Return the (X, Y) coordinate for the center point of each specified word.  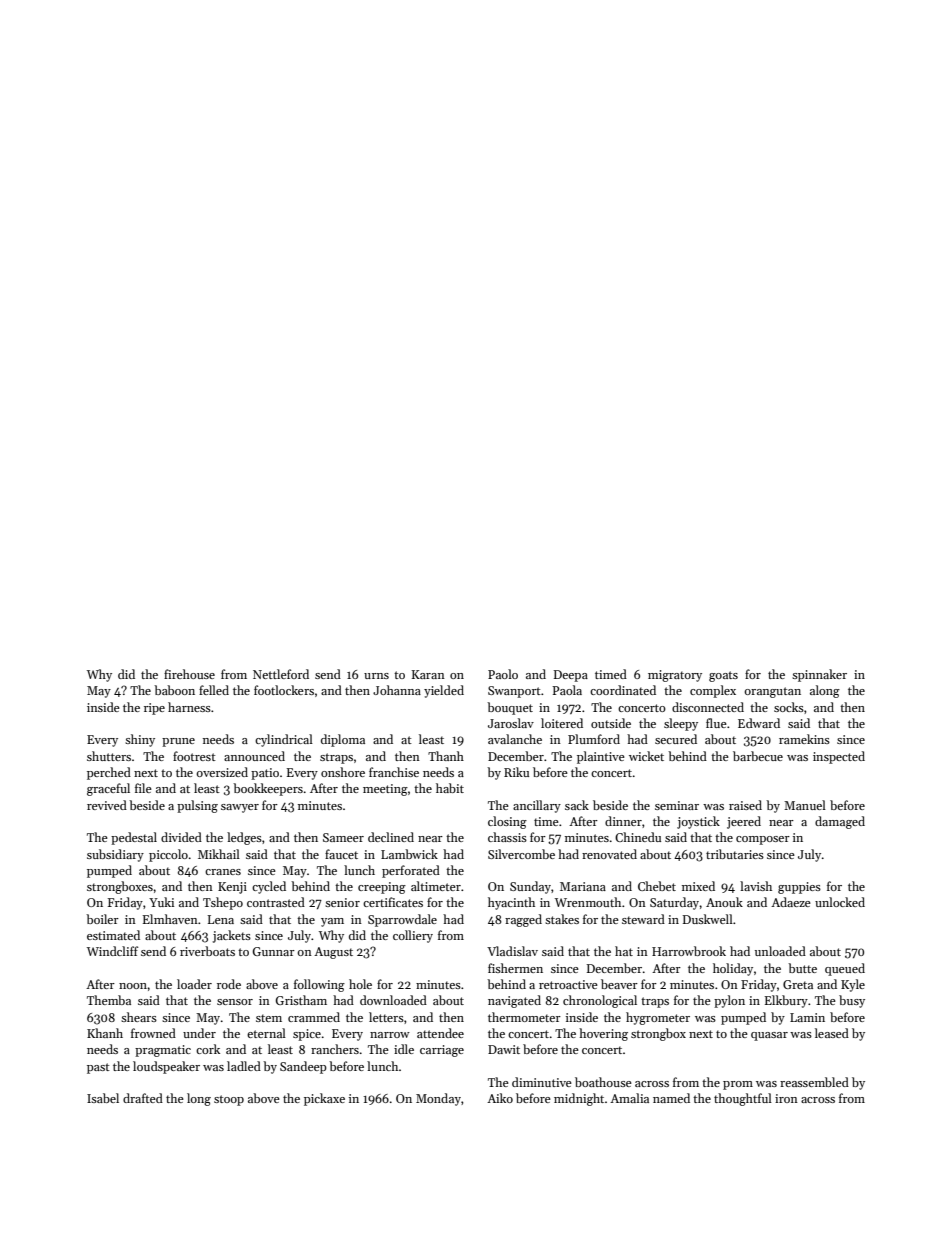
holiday (733, 969)
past (98, 1068)
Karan (428, 674)
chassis (507, 837)
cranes (223, 872)
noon (133, 986)
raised (745, 805)
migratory (675, 676)
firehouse (189, 674)
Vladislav (512, 951)
